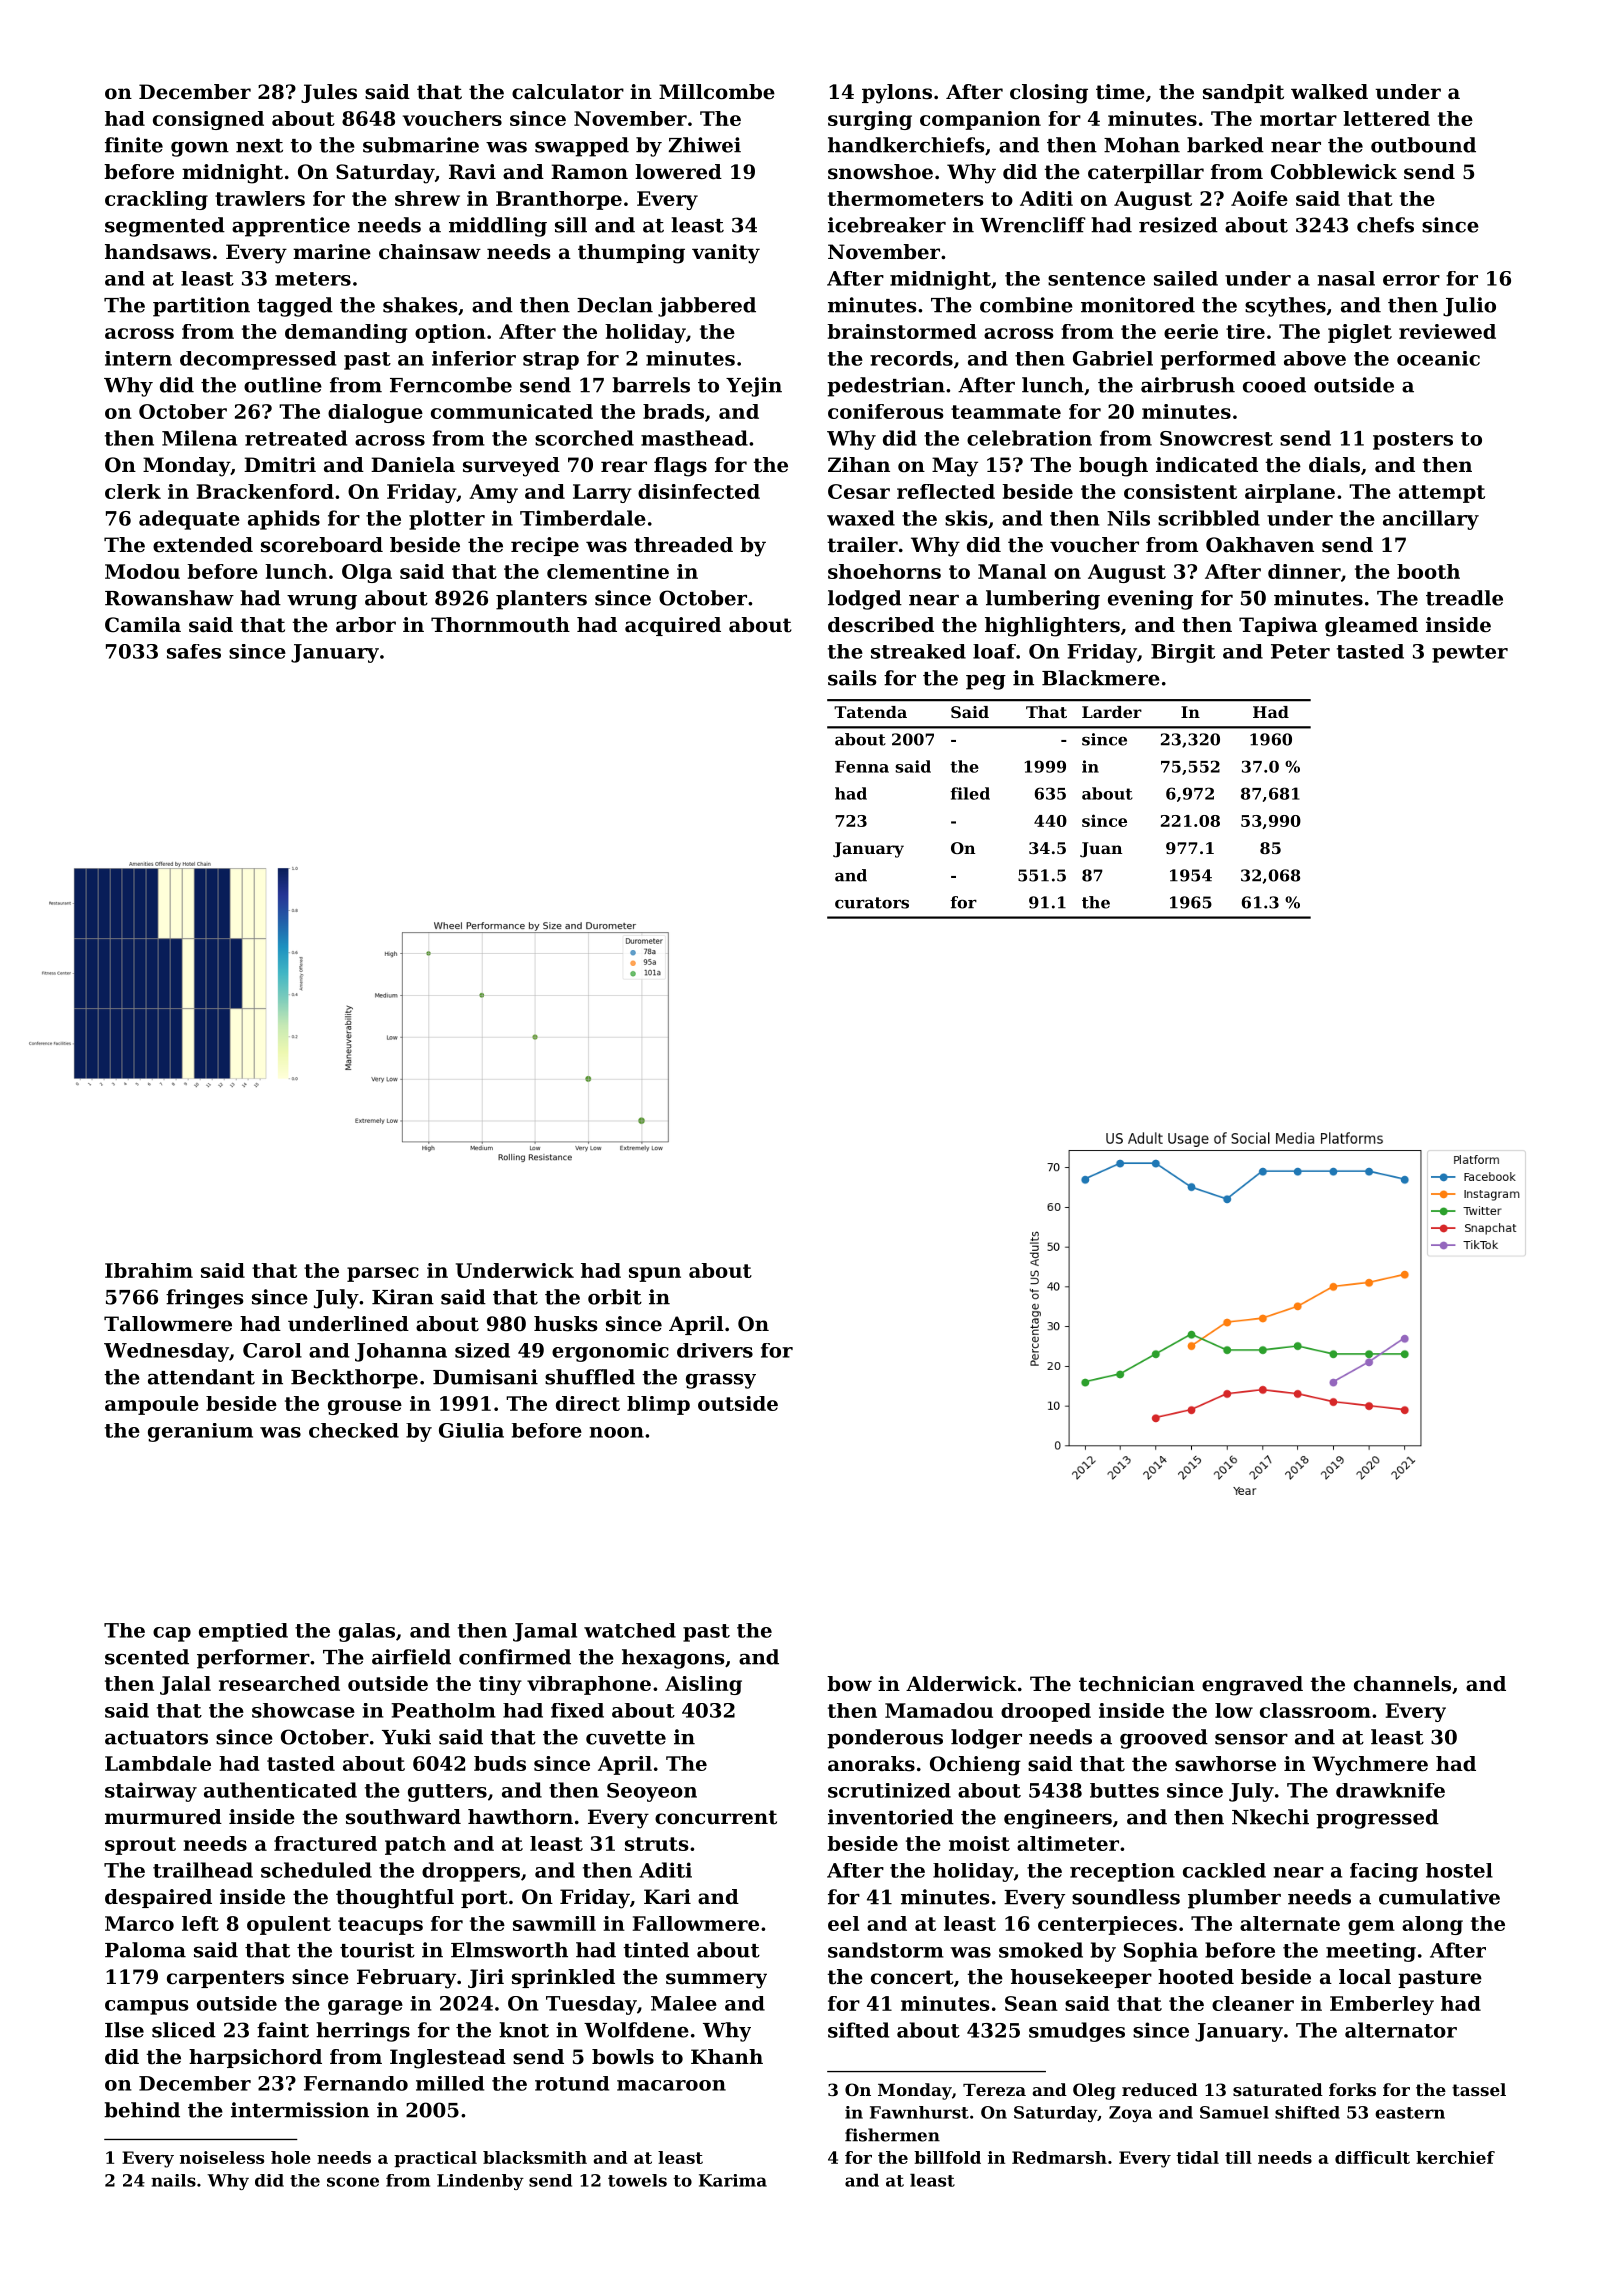  I want to click on Samuel, so click(1234, 2112).
